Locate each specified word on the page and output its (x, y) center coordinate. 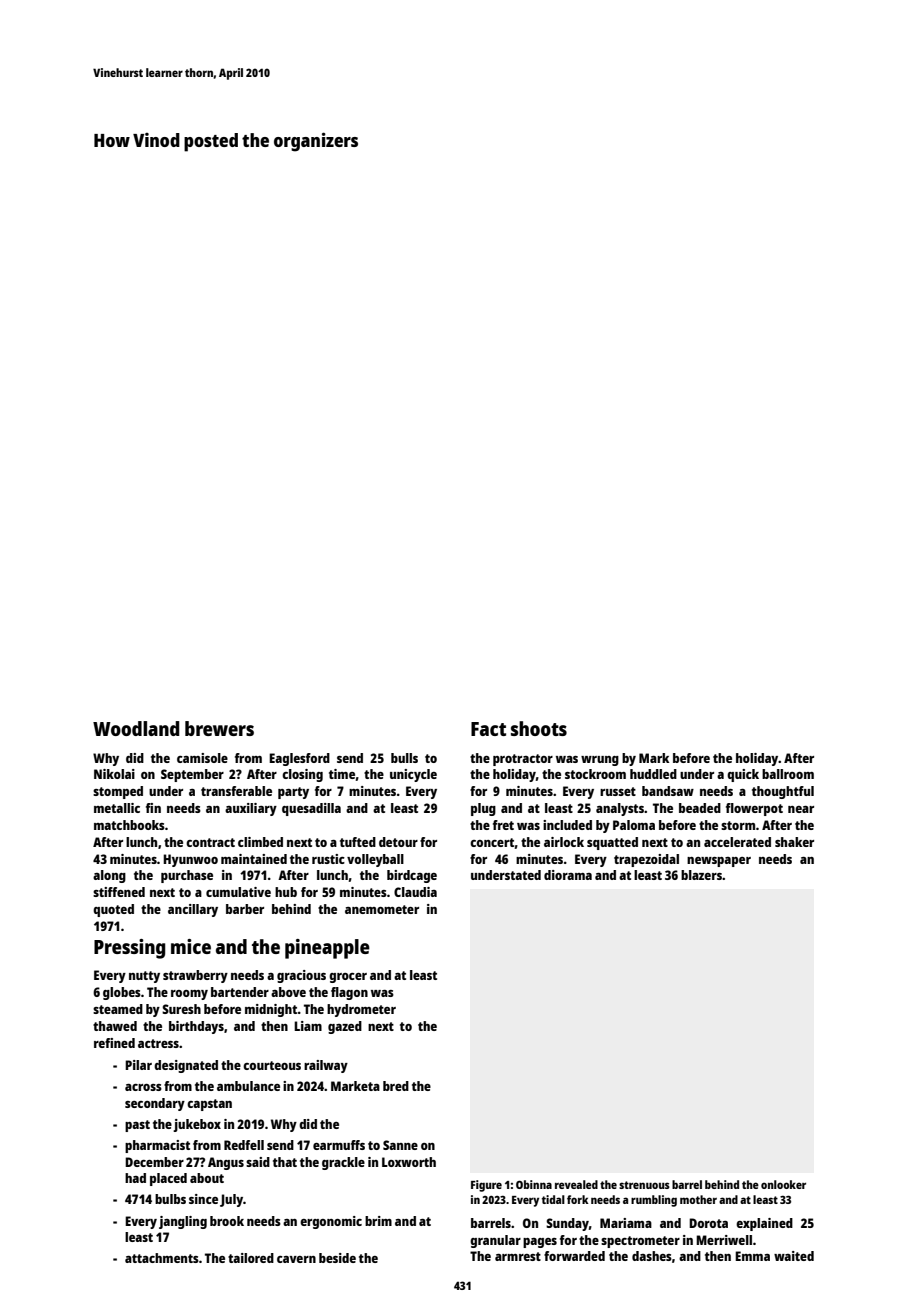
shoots (539, 728)
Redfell (244, 1145)
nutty (144, 977)
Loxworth (409, 1162)
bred (396, 1086)
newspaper (719, 862)
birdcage (412, 876)
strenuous (644, 1185)
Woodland (136, 728)
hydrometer (361, 1010)
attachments (162, 1258)
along (109, 876)
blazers (701, 875)
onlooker (783, 1184)
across (143, 1087)
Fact (488, 729)
